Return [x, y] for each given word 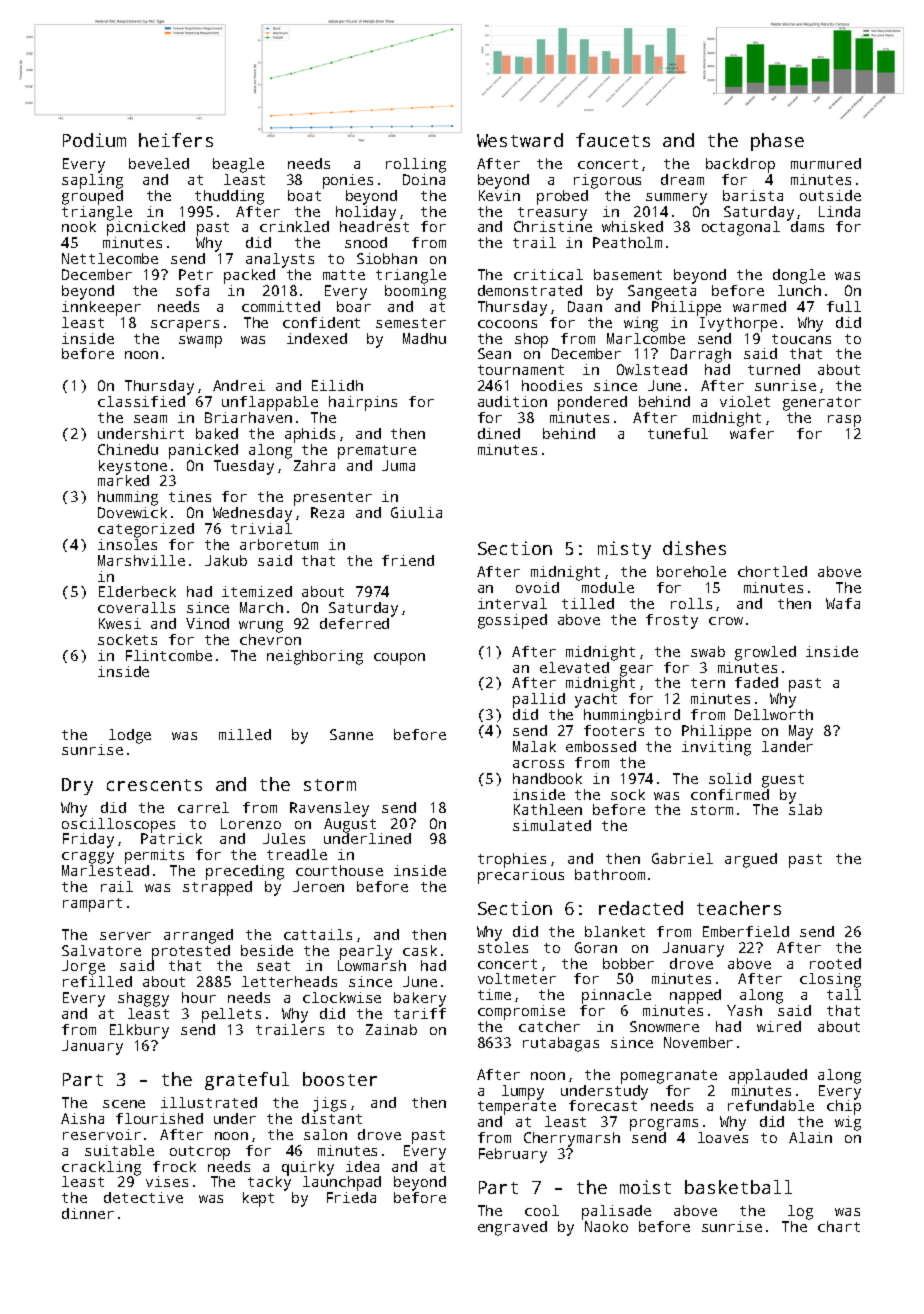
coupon [399, 659]
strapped [217, 888]
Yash [744, 1010]
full [844, 306]
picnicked [146, 228]
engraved [512, 1228]
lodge [130, 736]
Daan [585, 306]
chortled [772, 571]
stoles [503, 947]
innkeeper [101, 308]
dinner [88, 1213]
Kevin [499, 195]
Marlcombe [646, 338]
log [800, 1212]
